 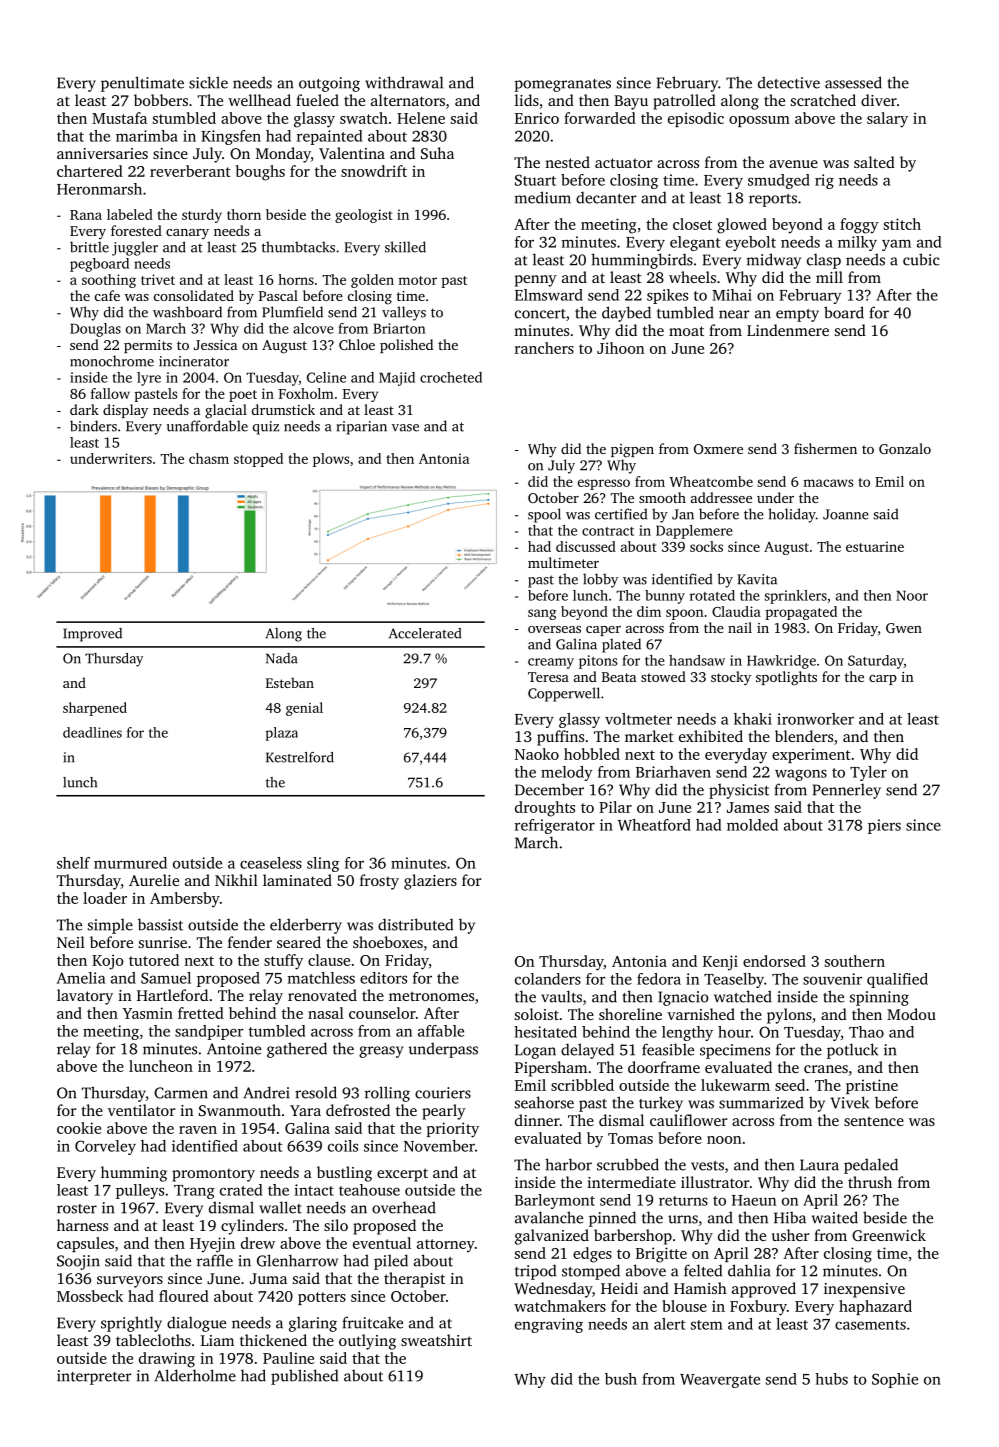 I want to click on molded, so click(x=752, y=825).
